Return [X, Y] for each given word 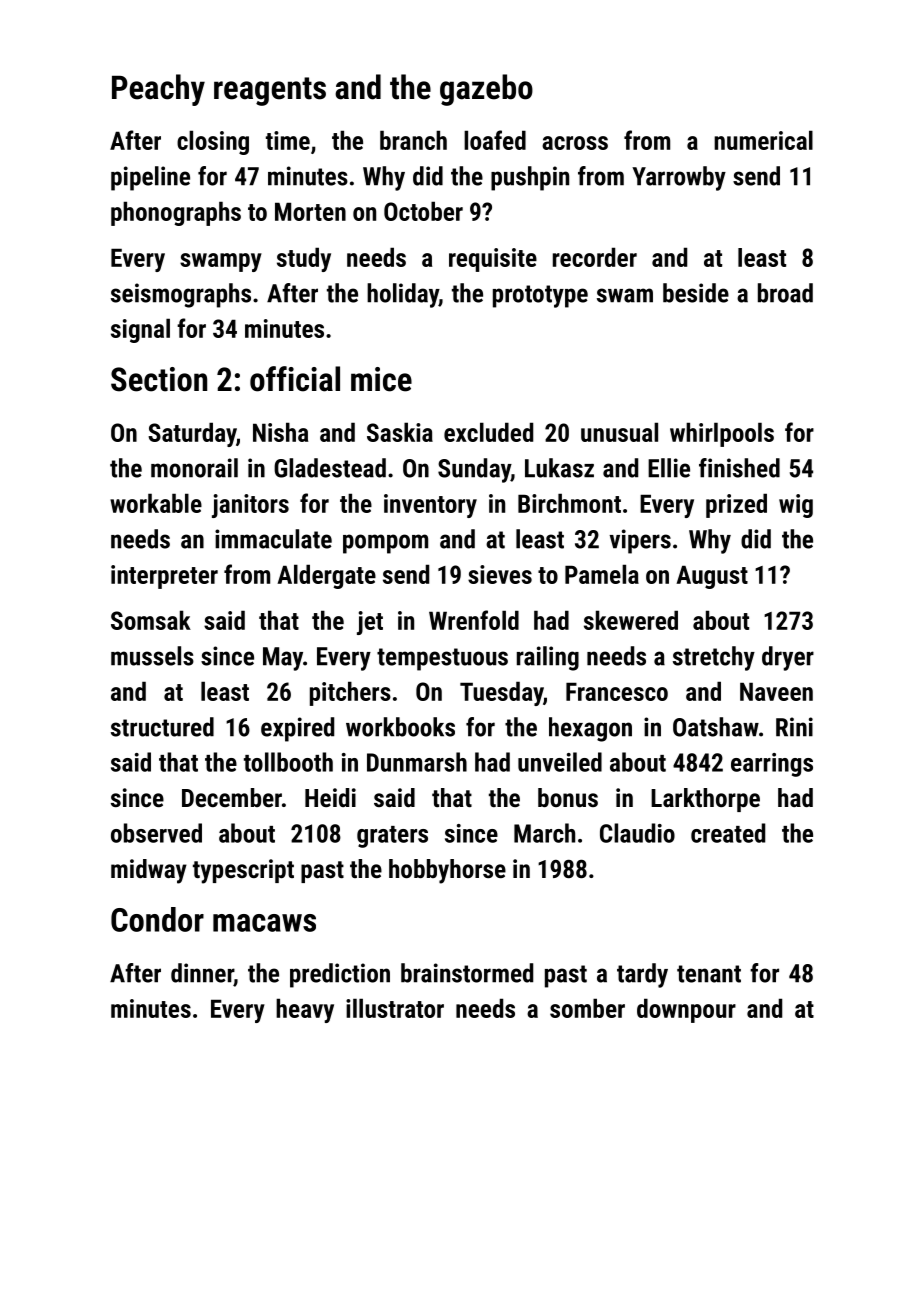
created [728, 833]
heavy [305, 1010]
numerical [763, 140]
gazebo [486, 90]
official [295, 379]
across [575, 143]
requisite [493, 260]
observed [156, 833]
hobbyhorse [447, 871]
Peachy [158, 90]
